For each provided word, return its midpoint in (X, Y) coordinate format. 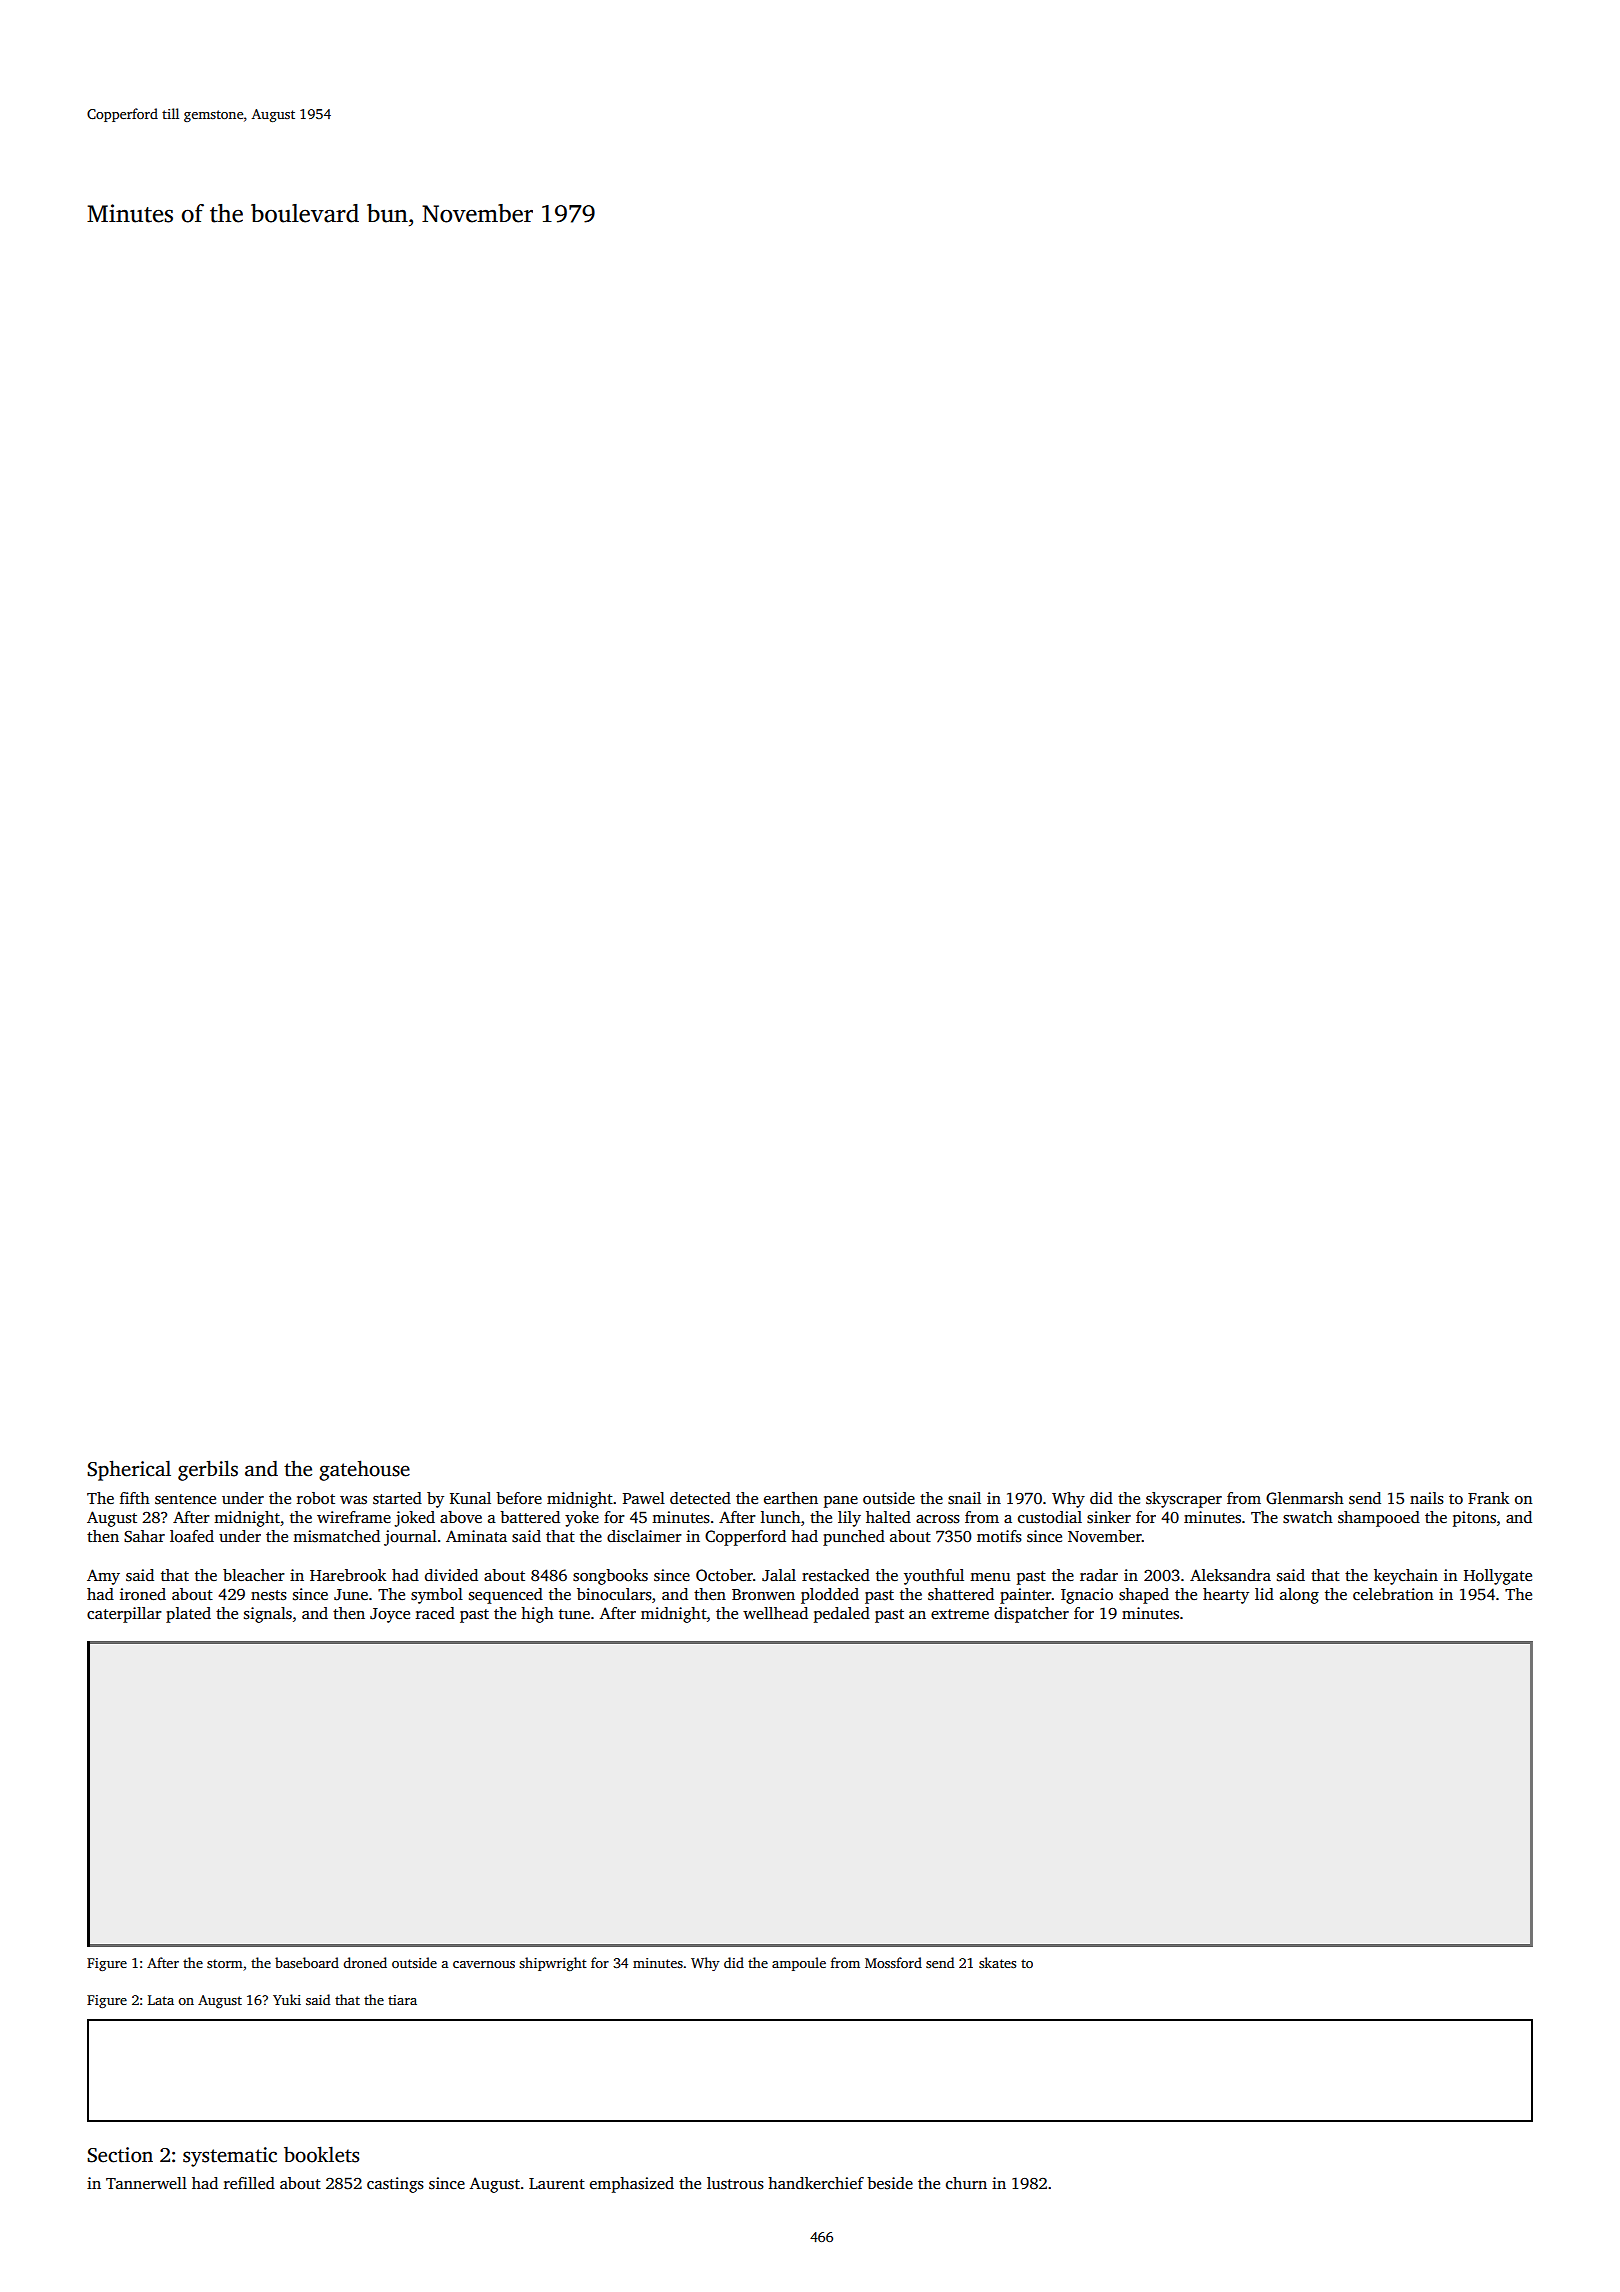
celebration (1393, 1594)
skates (997, 1962)
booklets (321, 2154)
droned (365, 1962)
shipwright (553, 1964)
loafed (192, 1536)
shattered (961, 1594)
